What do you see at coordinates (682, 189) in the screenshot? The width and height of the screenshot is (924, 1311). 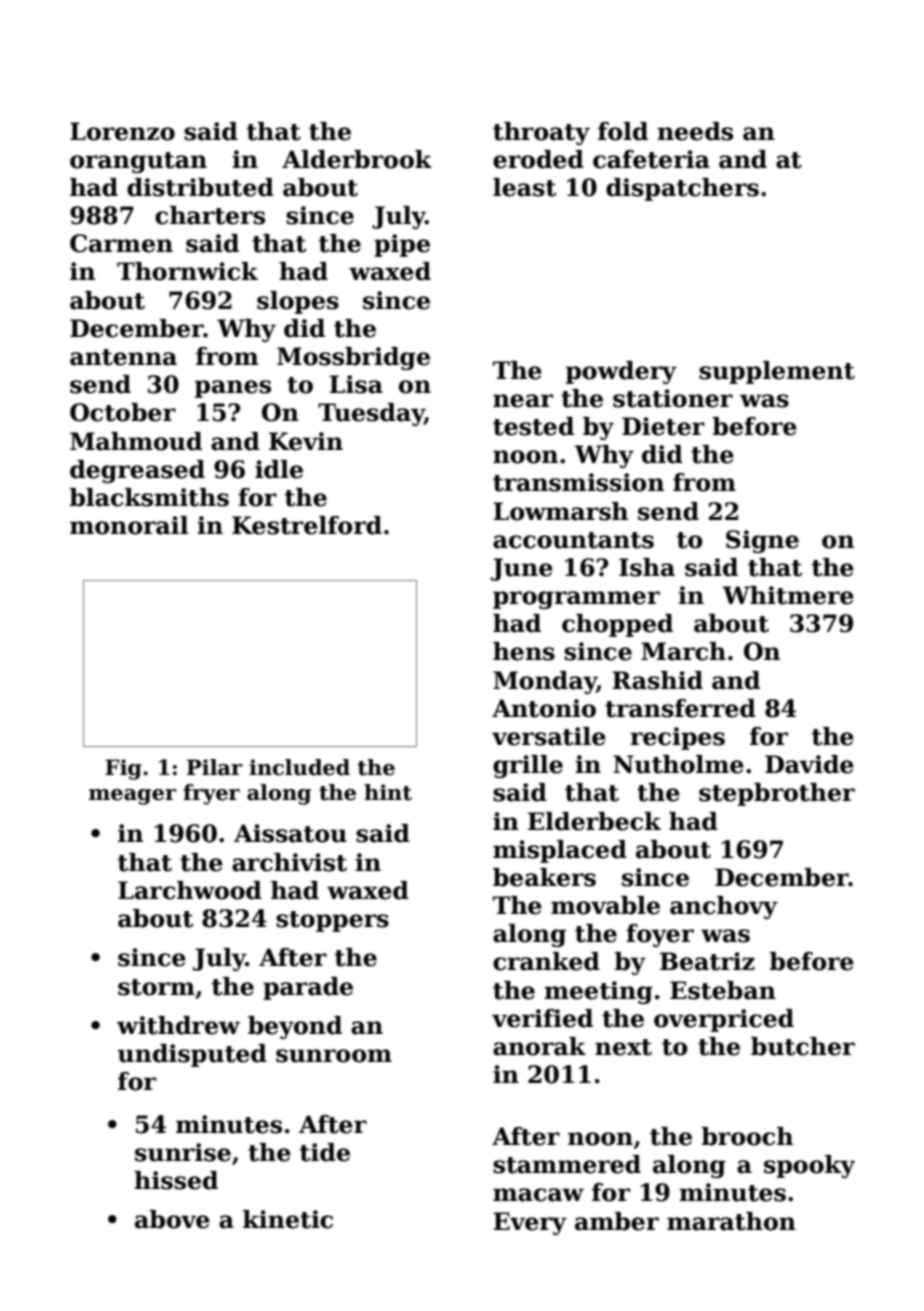 I see `dispatchers` at bounding box center [682, 189].
